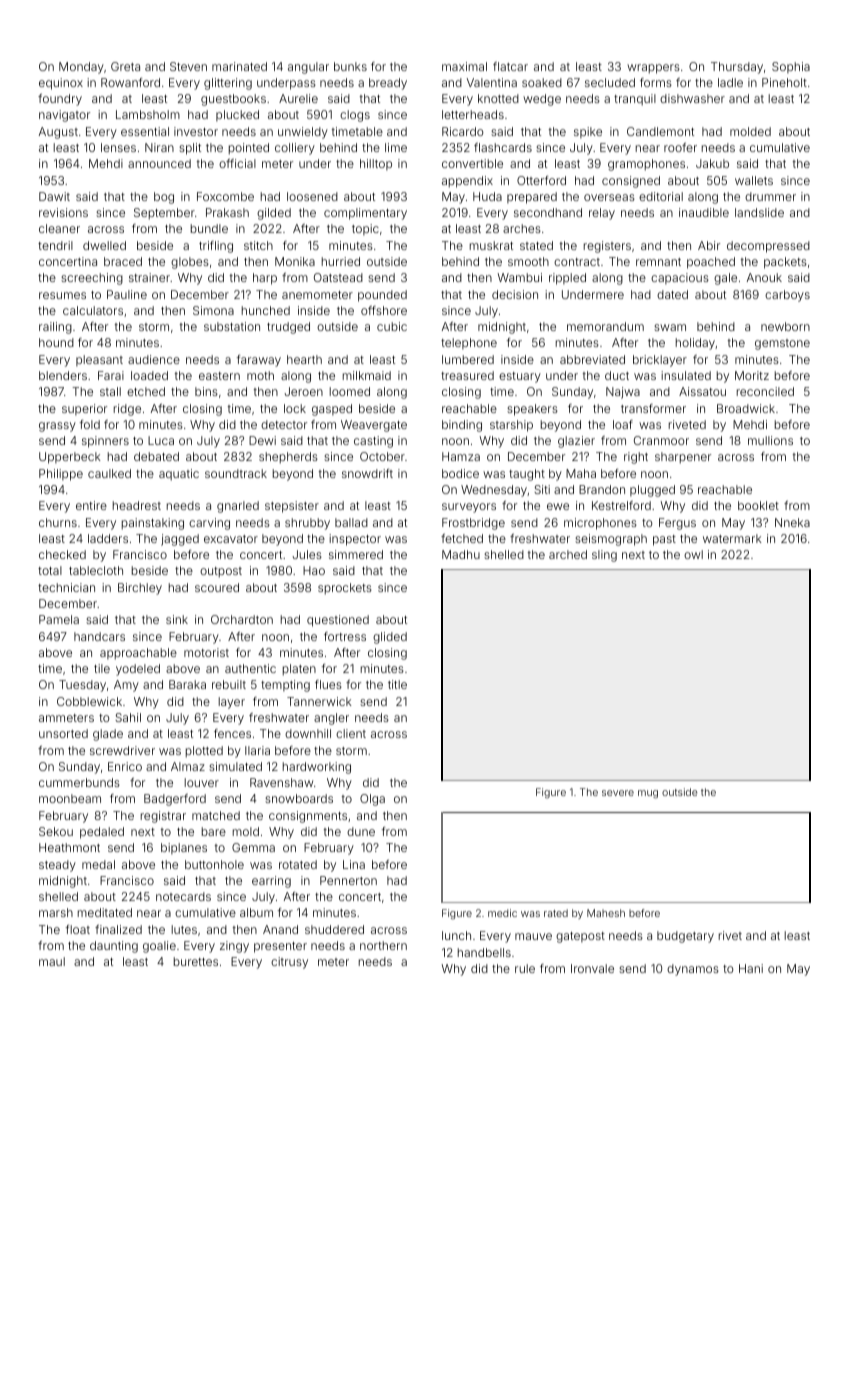  I want to click on northern, so click(383, 945).
